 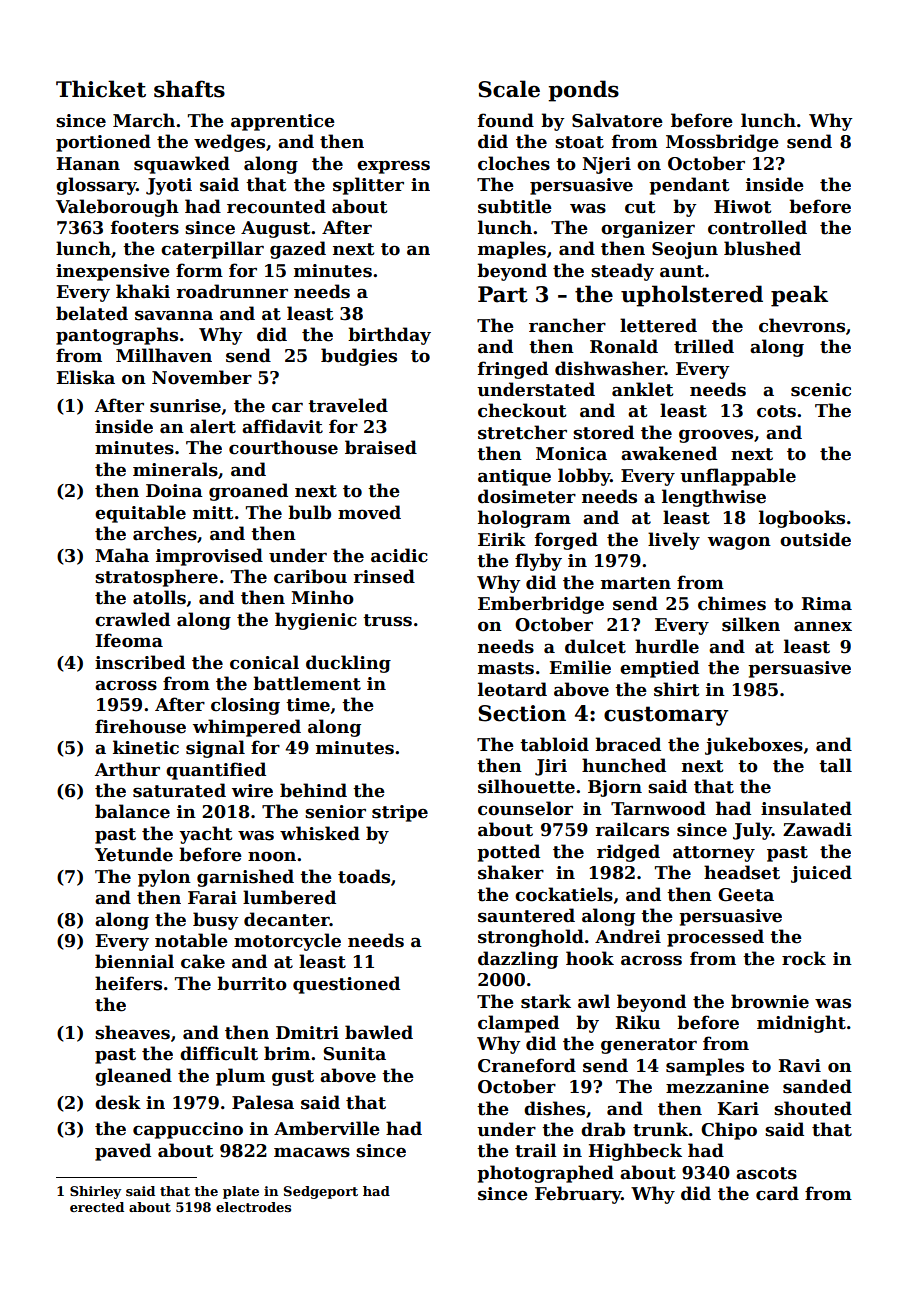 What do you see at coordinates (660, 1129) in the document?
I see `trunk` at bounding box center [660, 1129].
